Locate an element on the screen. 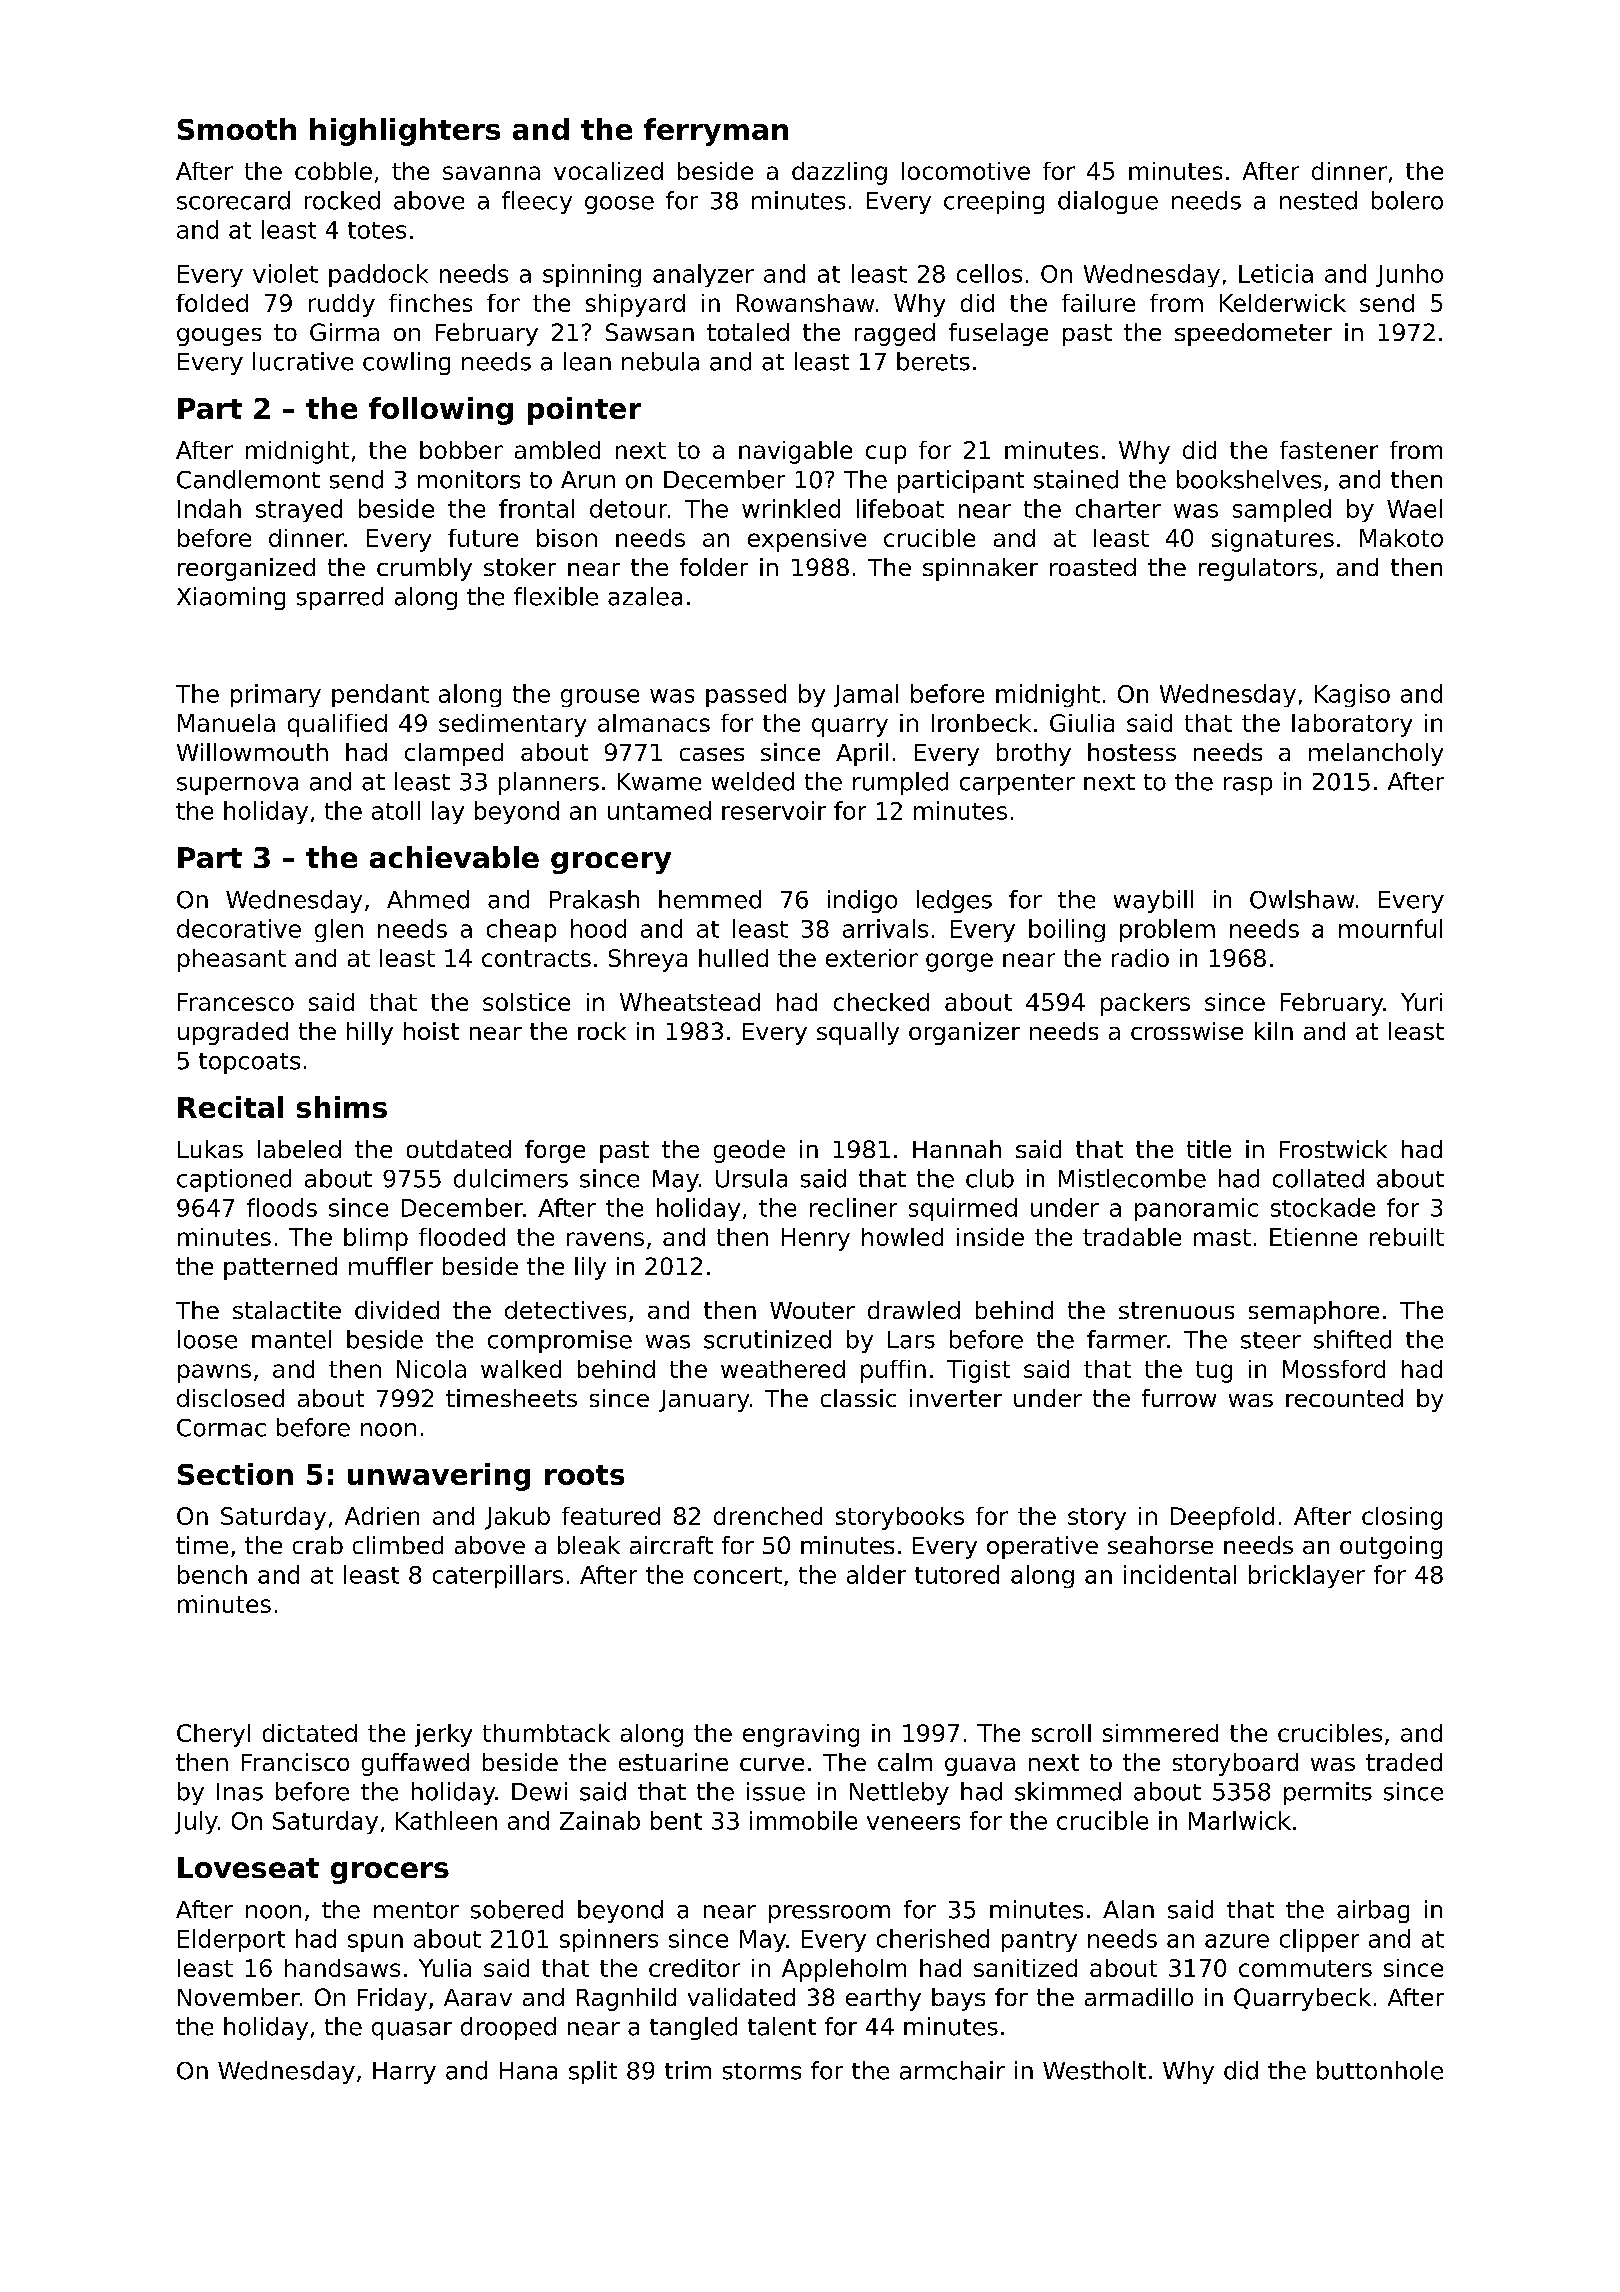 The width and height of the screenshot is (1620, 2292). ledges is located at coordinates (954, 901).
